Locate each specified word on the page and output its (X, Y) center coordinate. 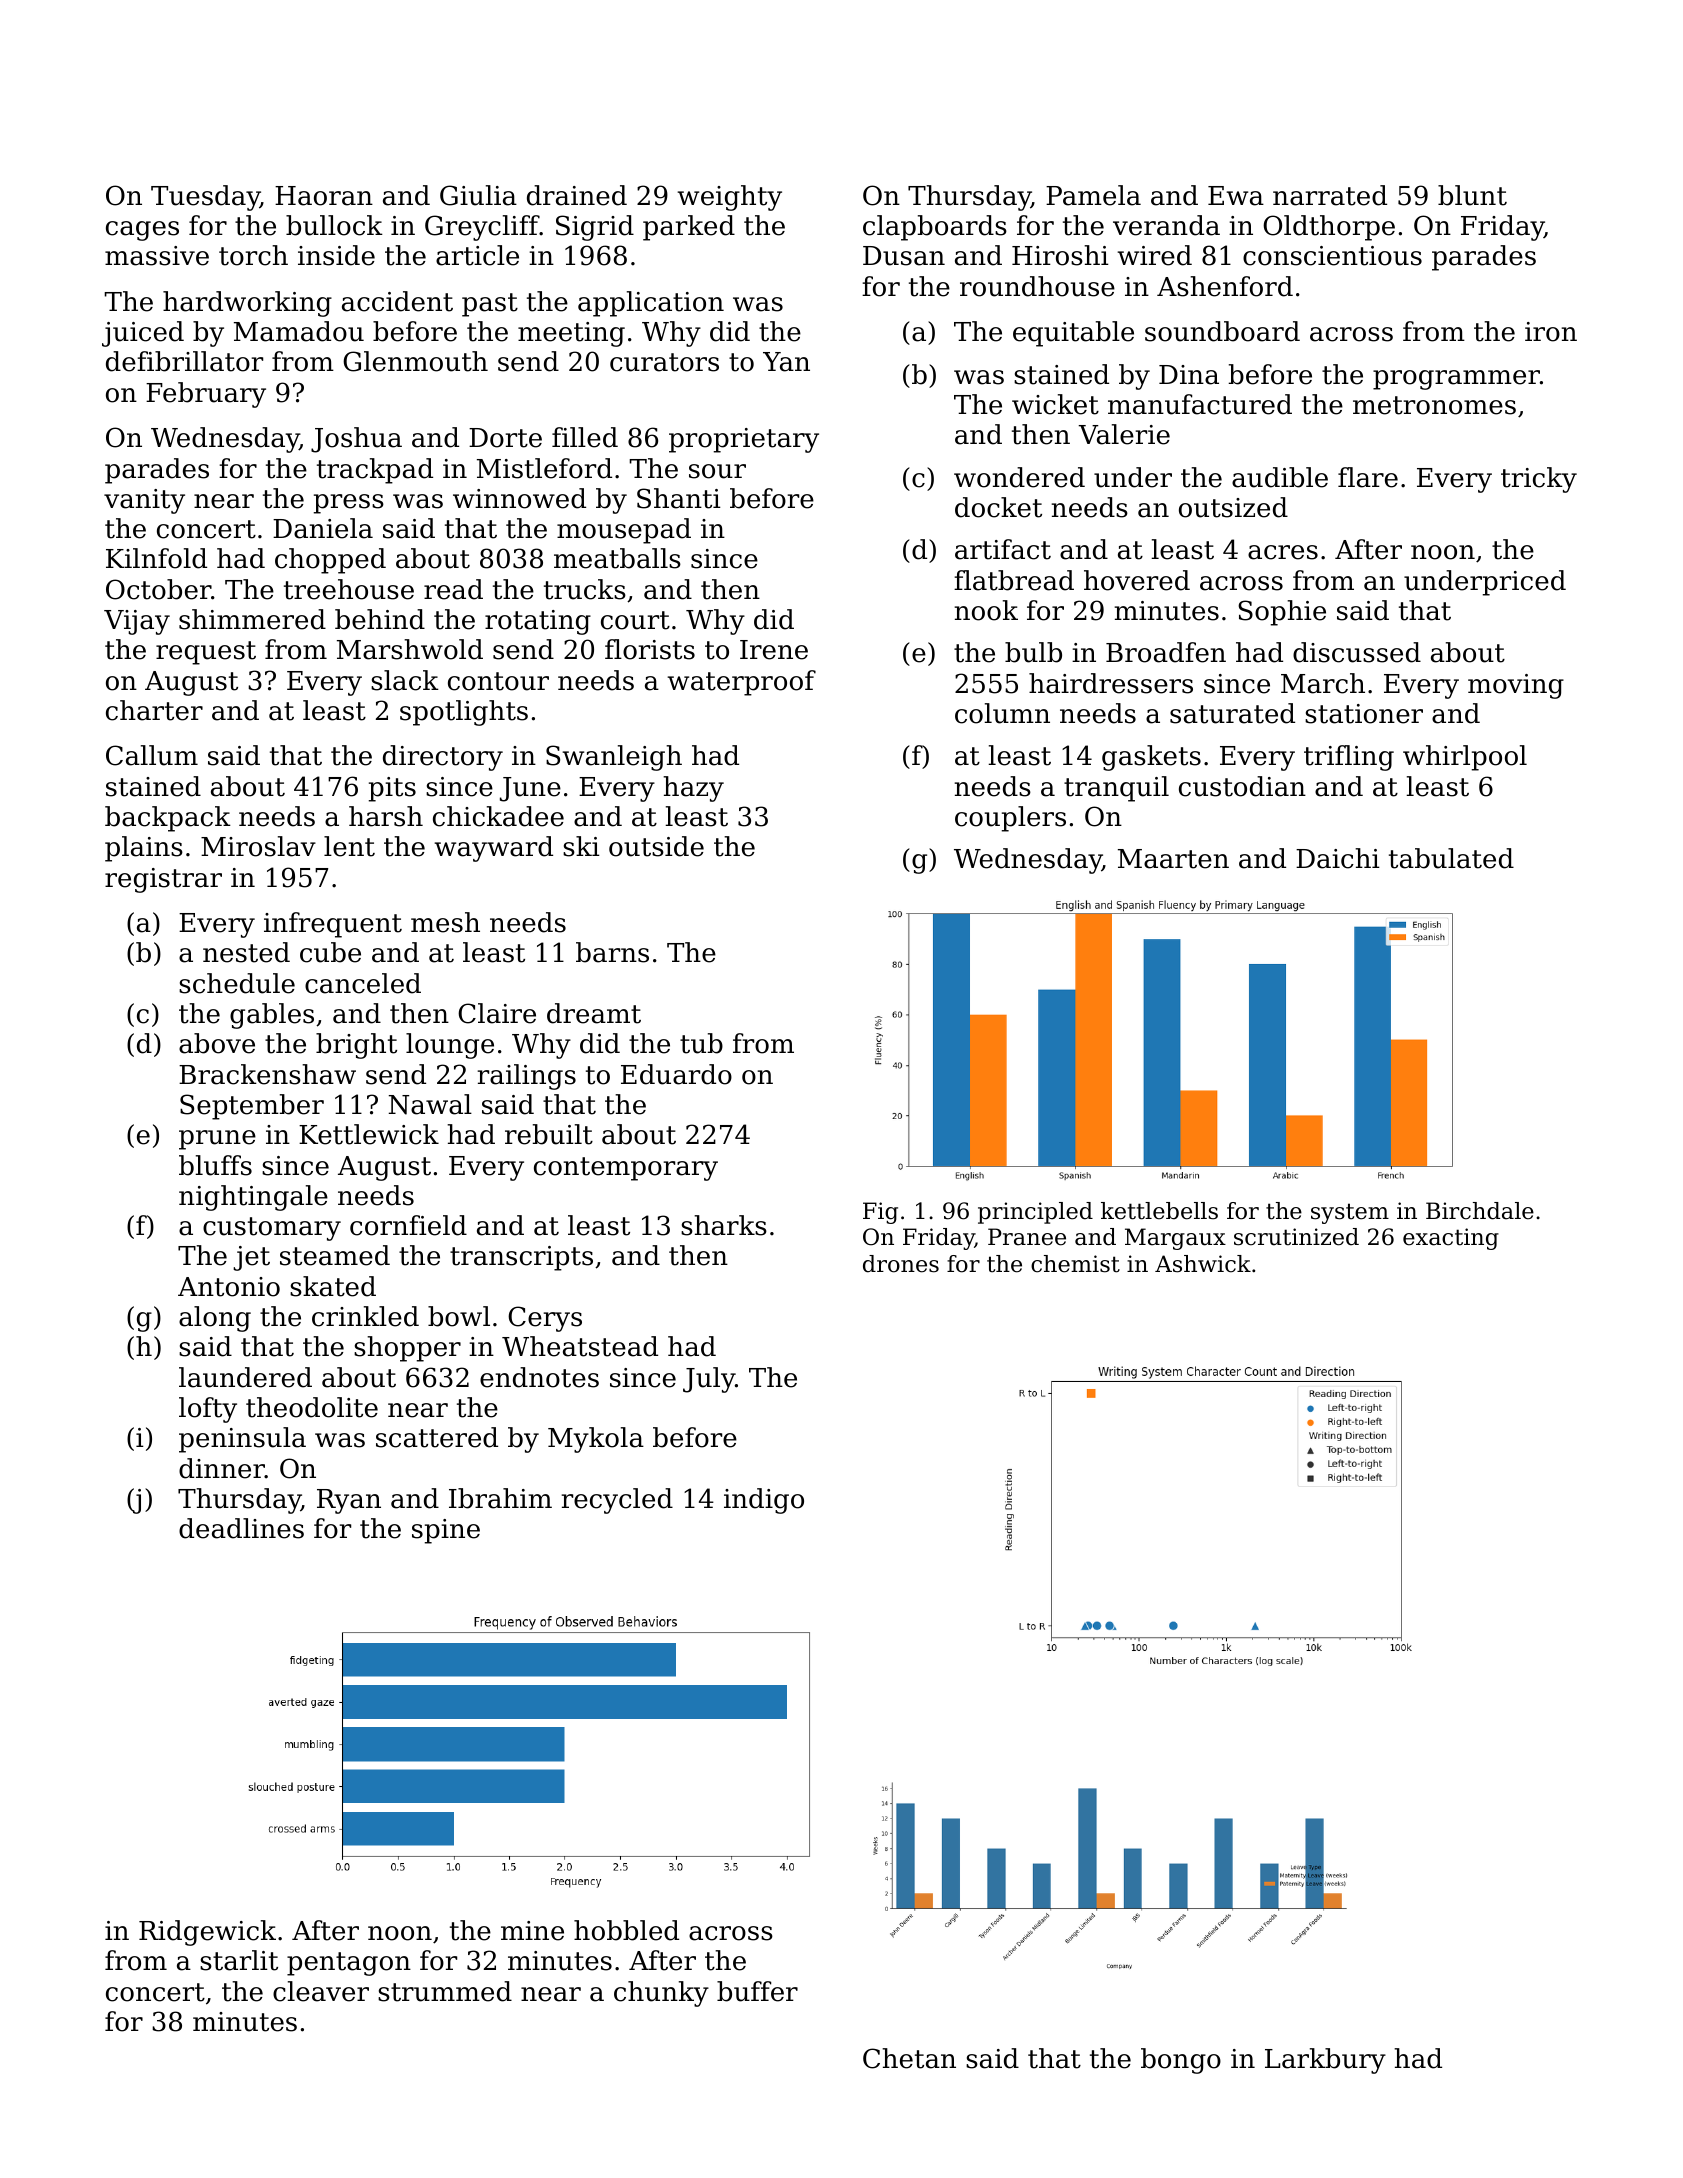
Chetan (909, 2058)
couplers (1010, 819)
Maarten (1173, 859)
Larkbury (1325, 2061)
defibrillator (184, 361)
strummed (445, 1991)
